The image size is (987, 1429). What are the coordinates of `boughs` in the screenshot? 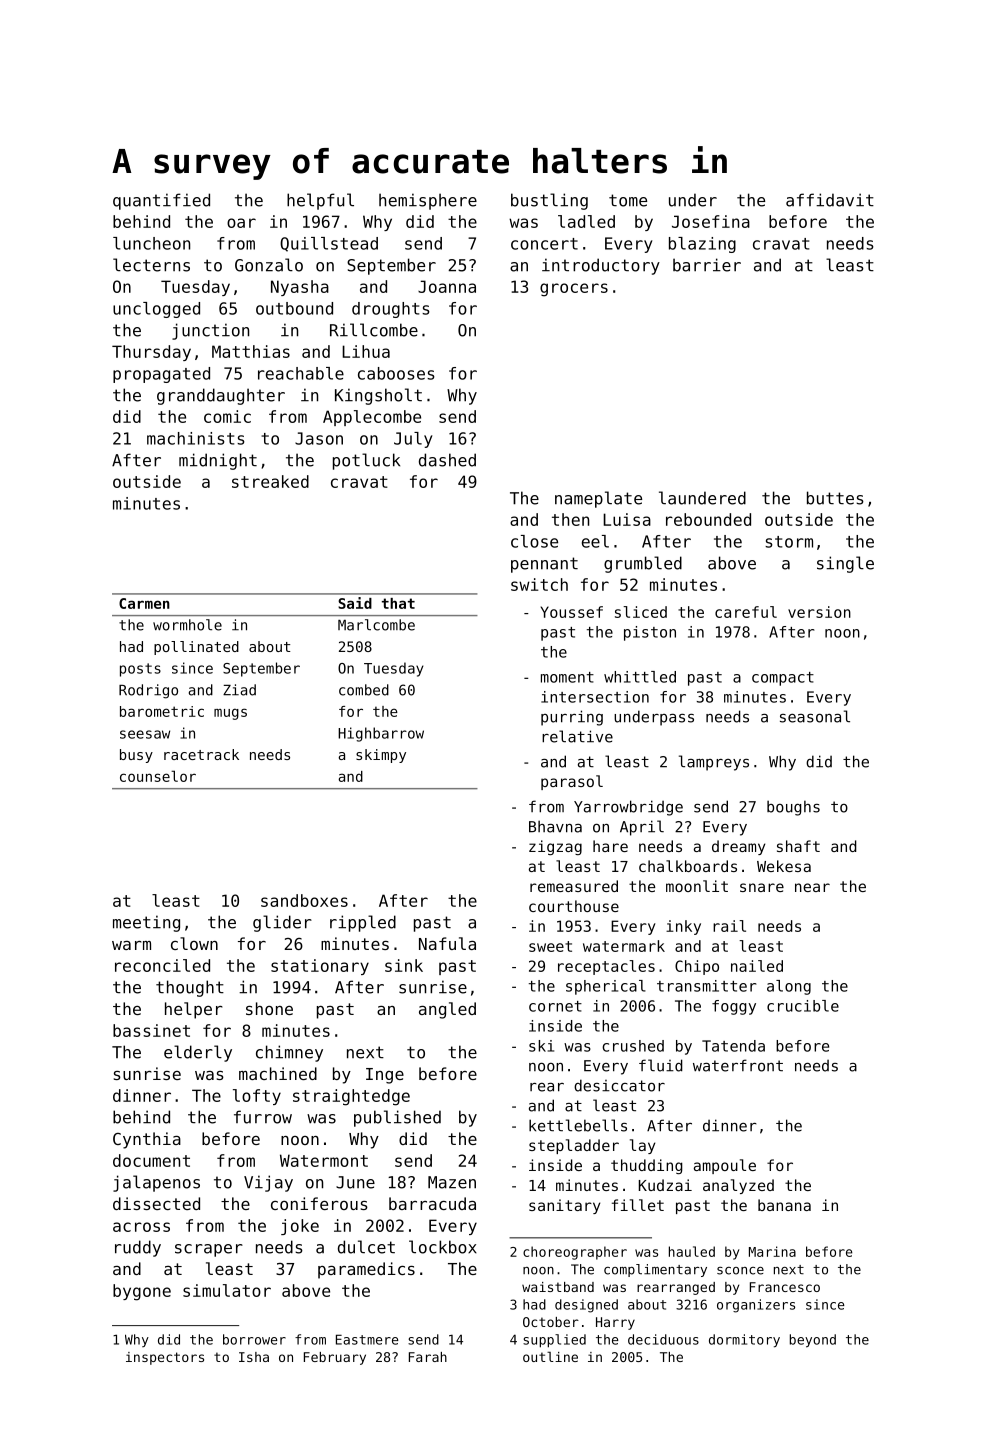 It's located at (793, 808).
